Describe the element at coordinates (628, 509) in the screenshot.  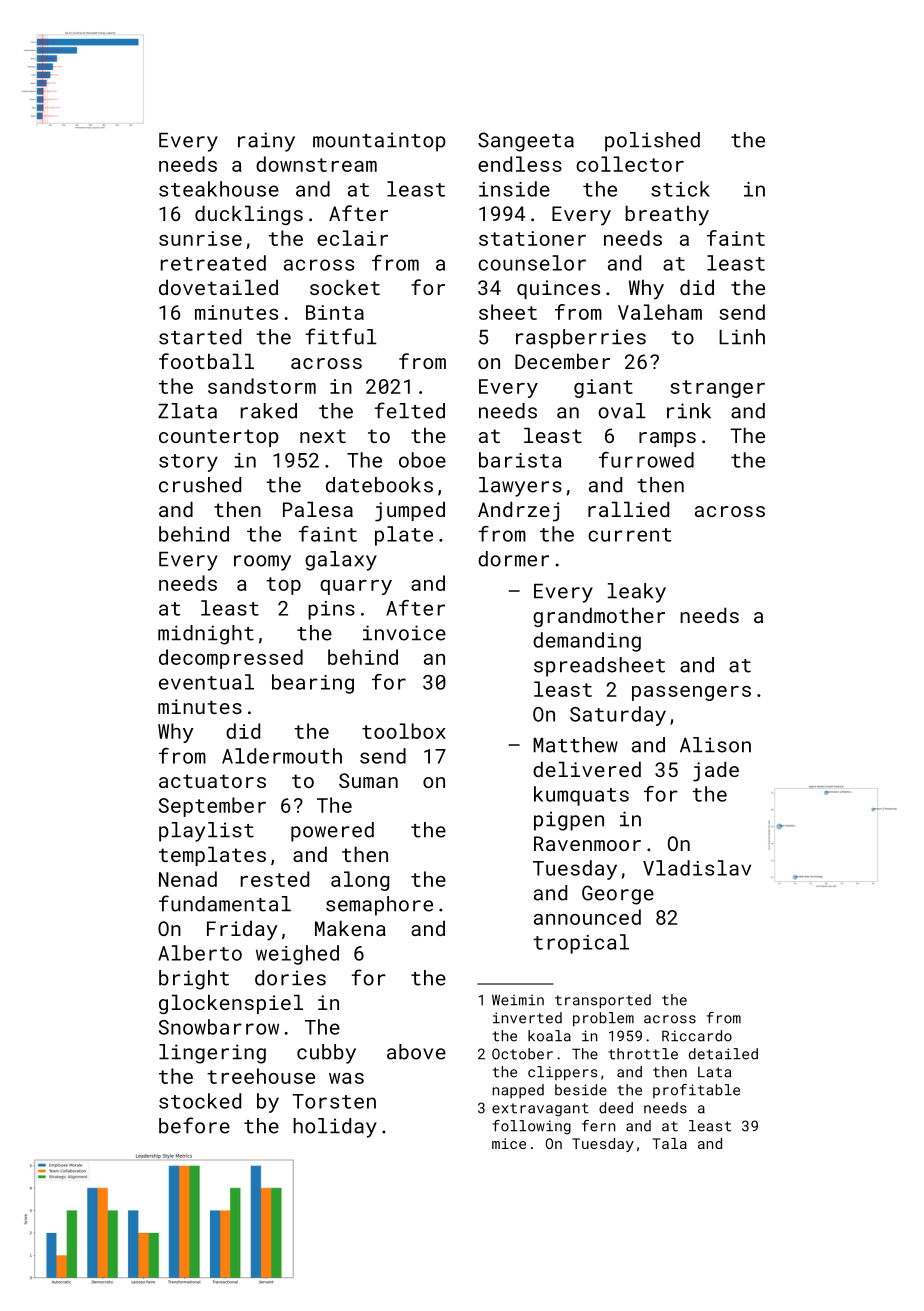
I see `rallied` at that location.
